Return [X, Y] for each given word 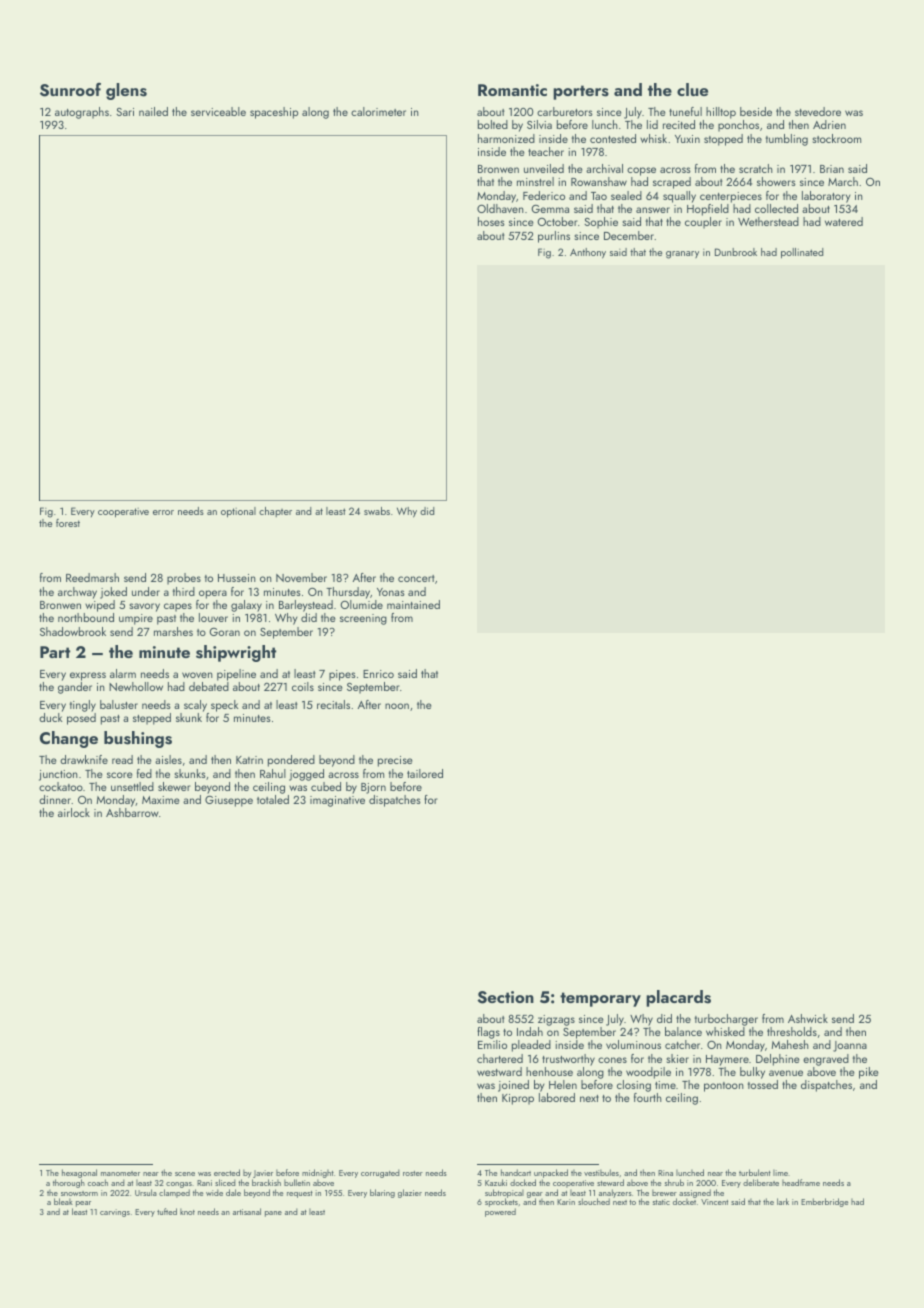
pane [273, 1214]
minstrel [535, 181]
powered [500, 1212]
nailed [153, 111]
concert [416, 578]
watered [844, 221]
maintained [413, 604]
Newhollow [136, 686]
